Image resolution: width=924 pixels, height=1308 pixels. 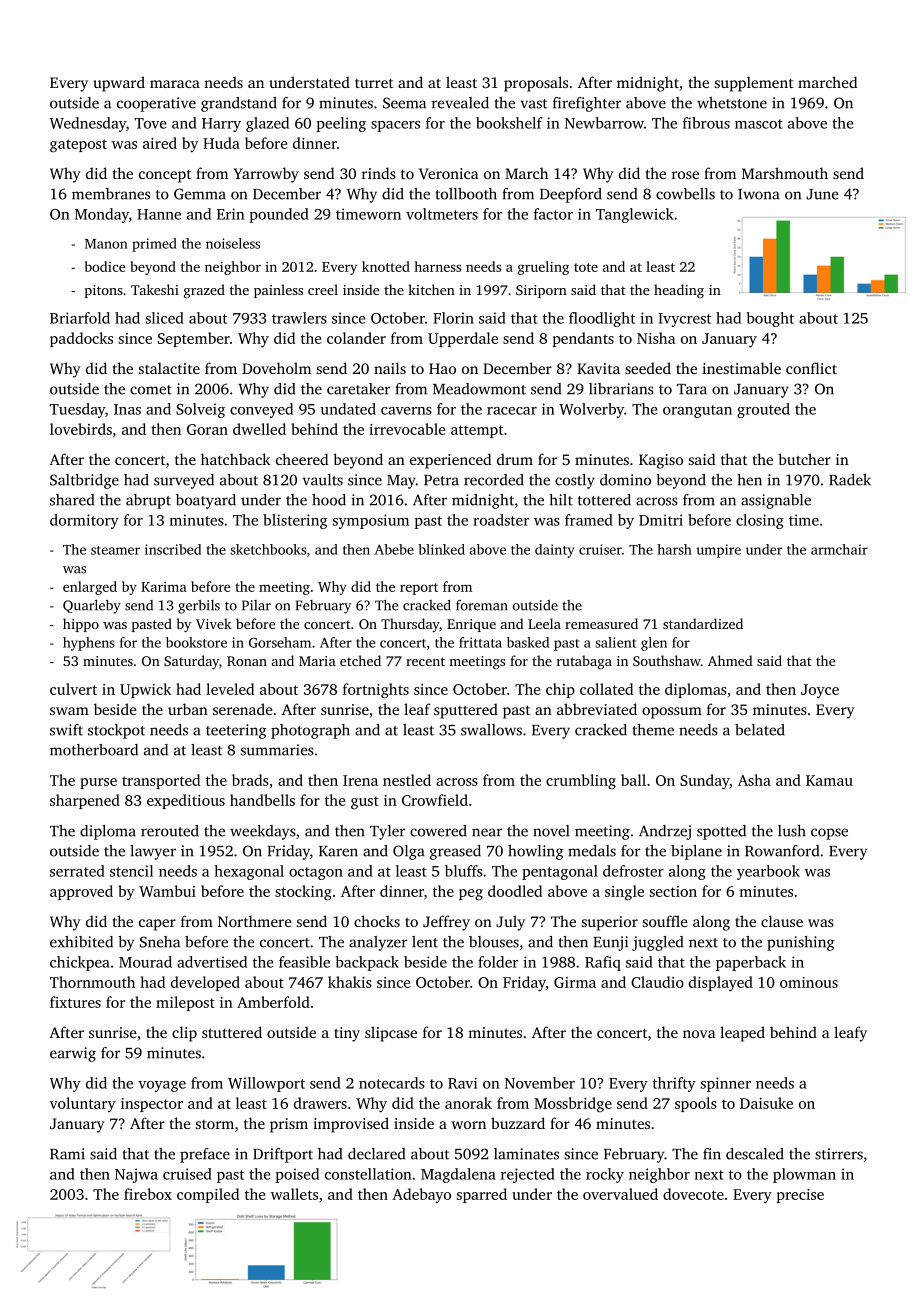 What do you see at coordinates (277, 750) in the document?
I see `summaries` at bounding box center [277, 750].
